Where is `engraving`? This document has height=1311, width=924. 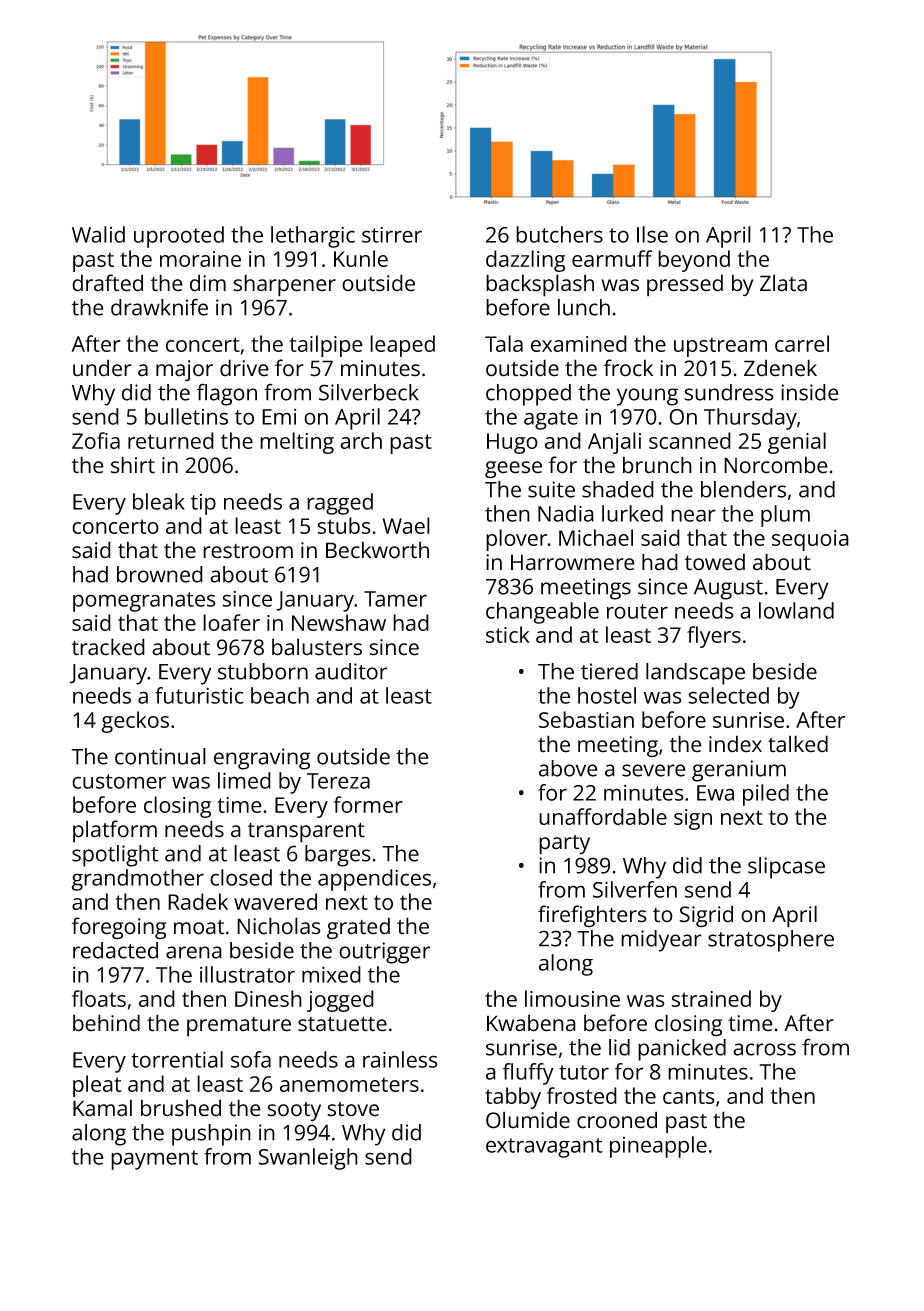
engraving is located at coordinates (262, 759).
